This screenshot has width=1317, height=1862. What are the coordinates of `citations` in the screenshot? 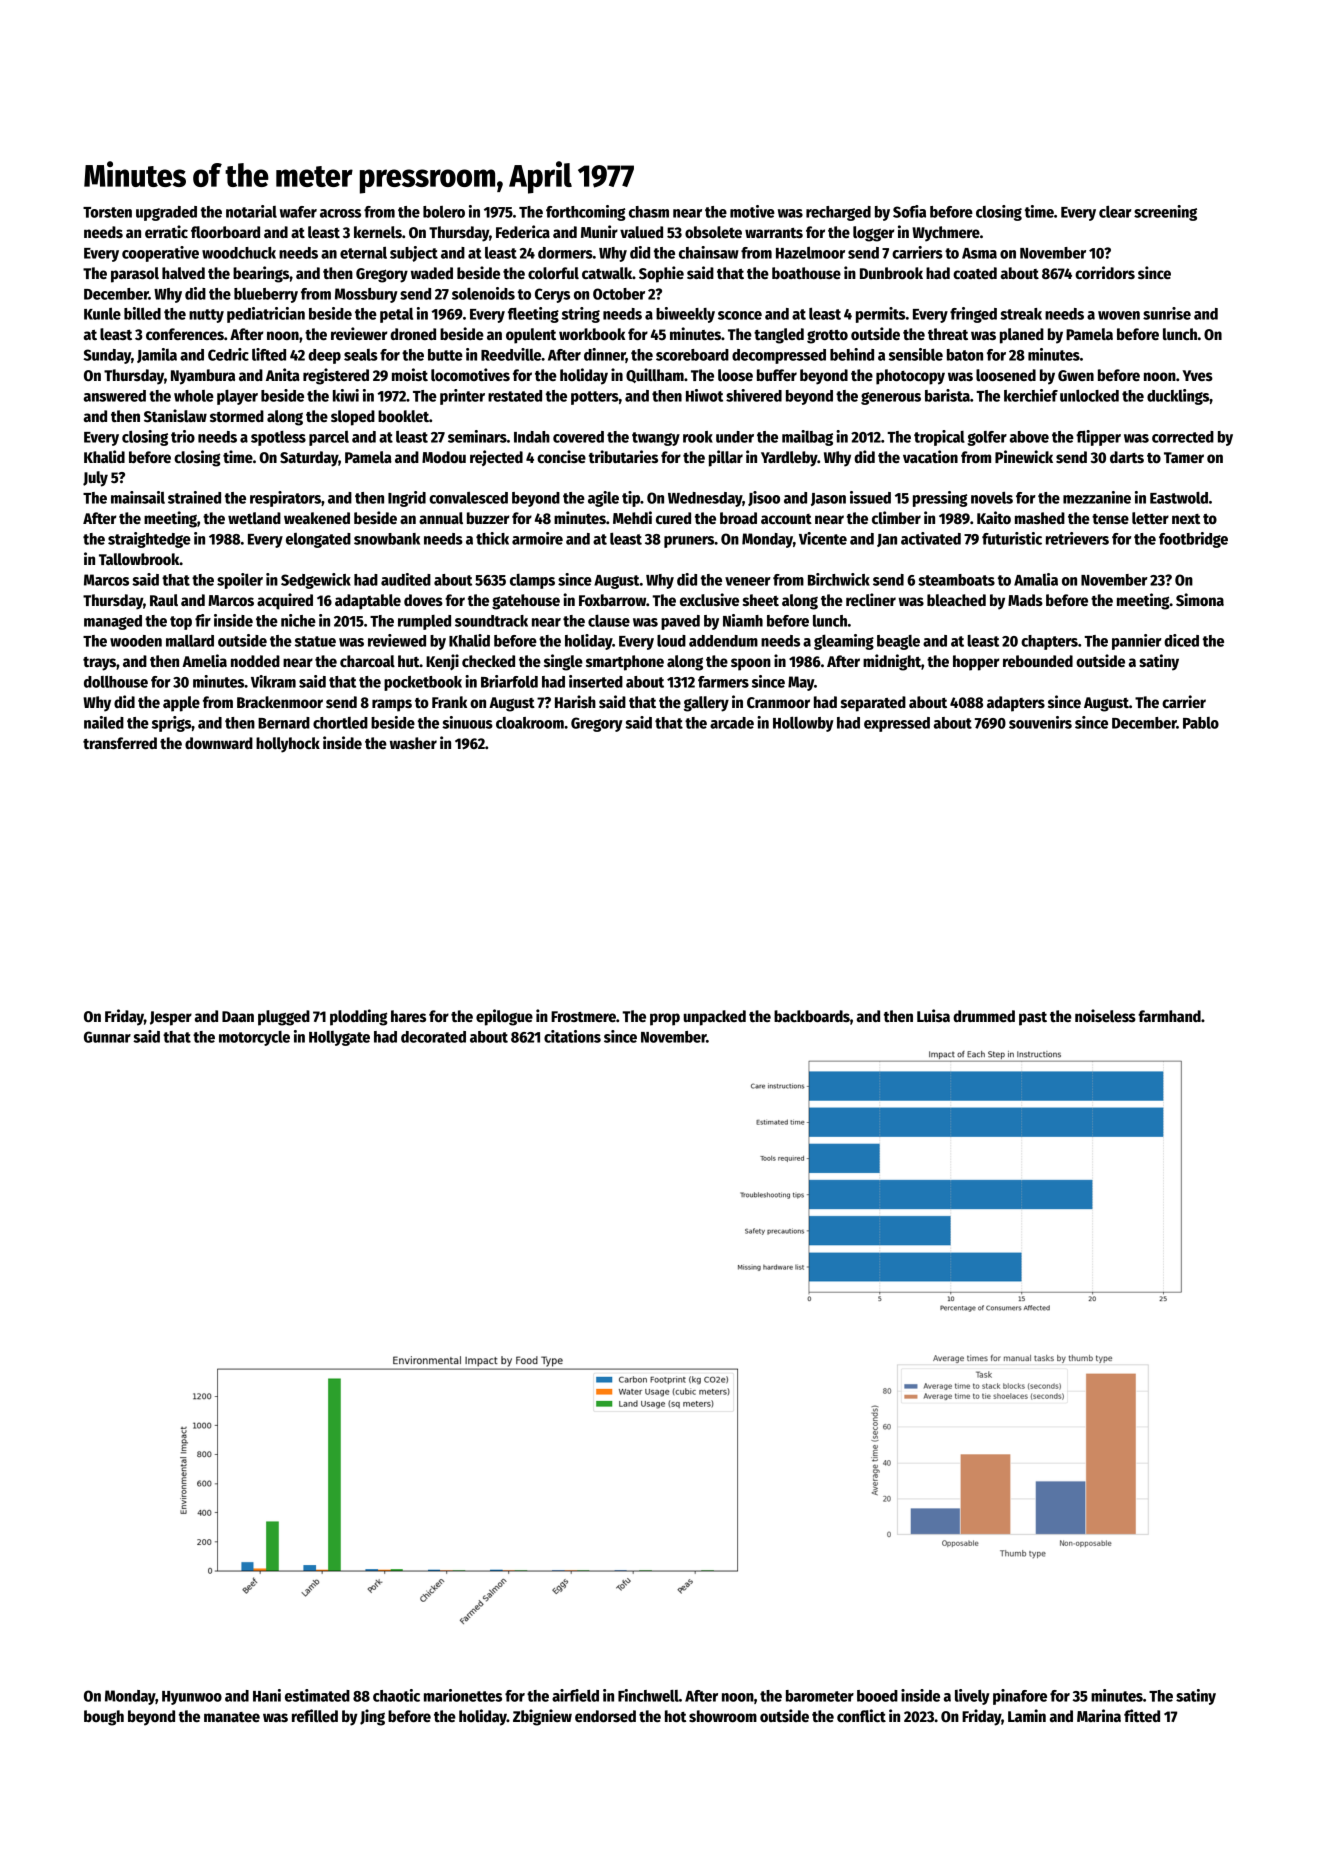 It's located at (572, 1036).
